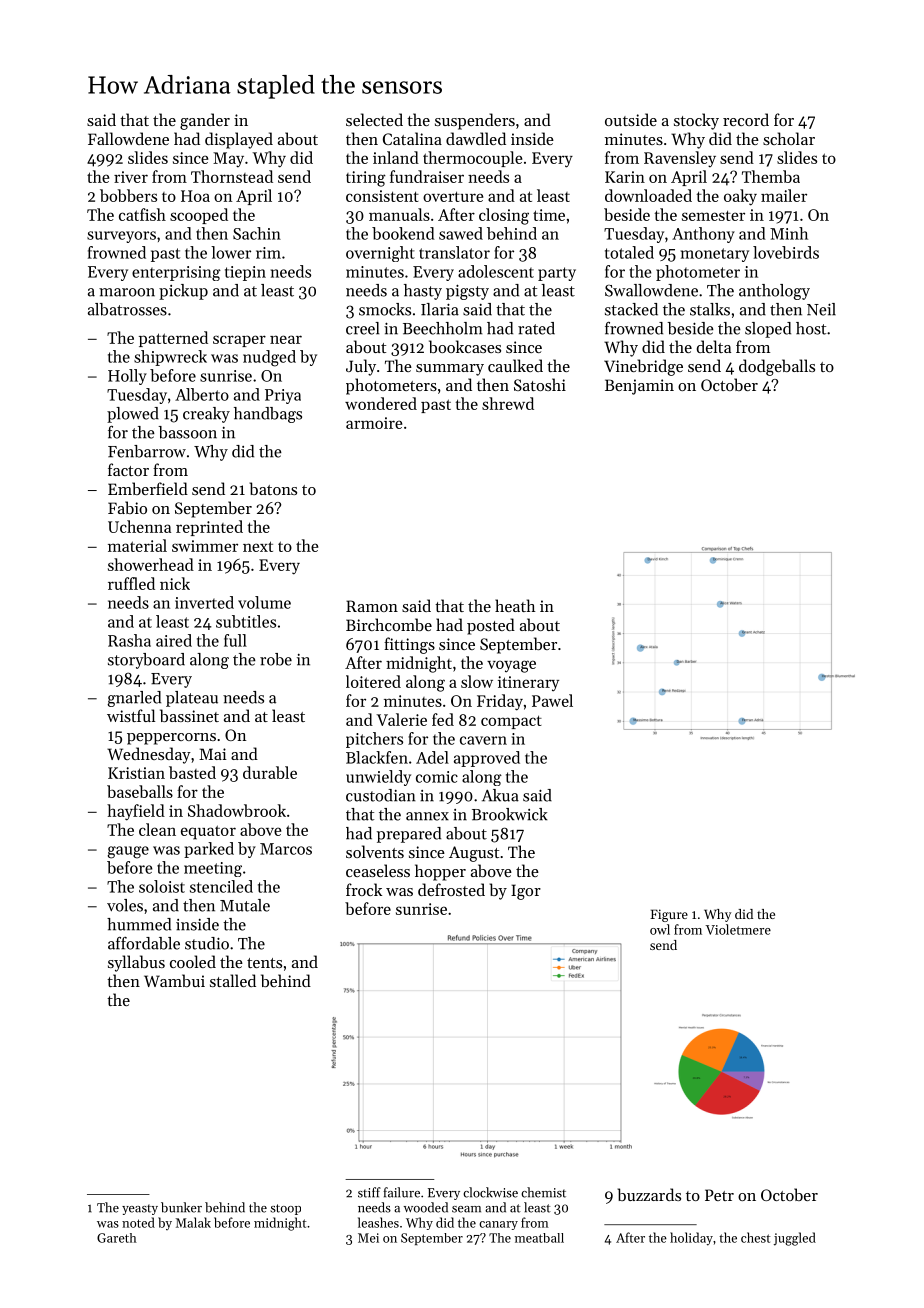 The height and width of the page is (1308, 924). What do you see at coordinates (232, 176) in the page?
I see `Thornstead` at bounding box center [232, 176].
